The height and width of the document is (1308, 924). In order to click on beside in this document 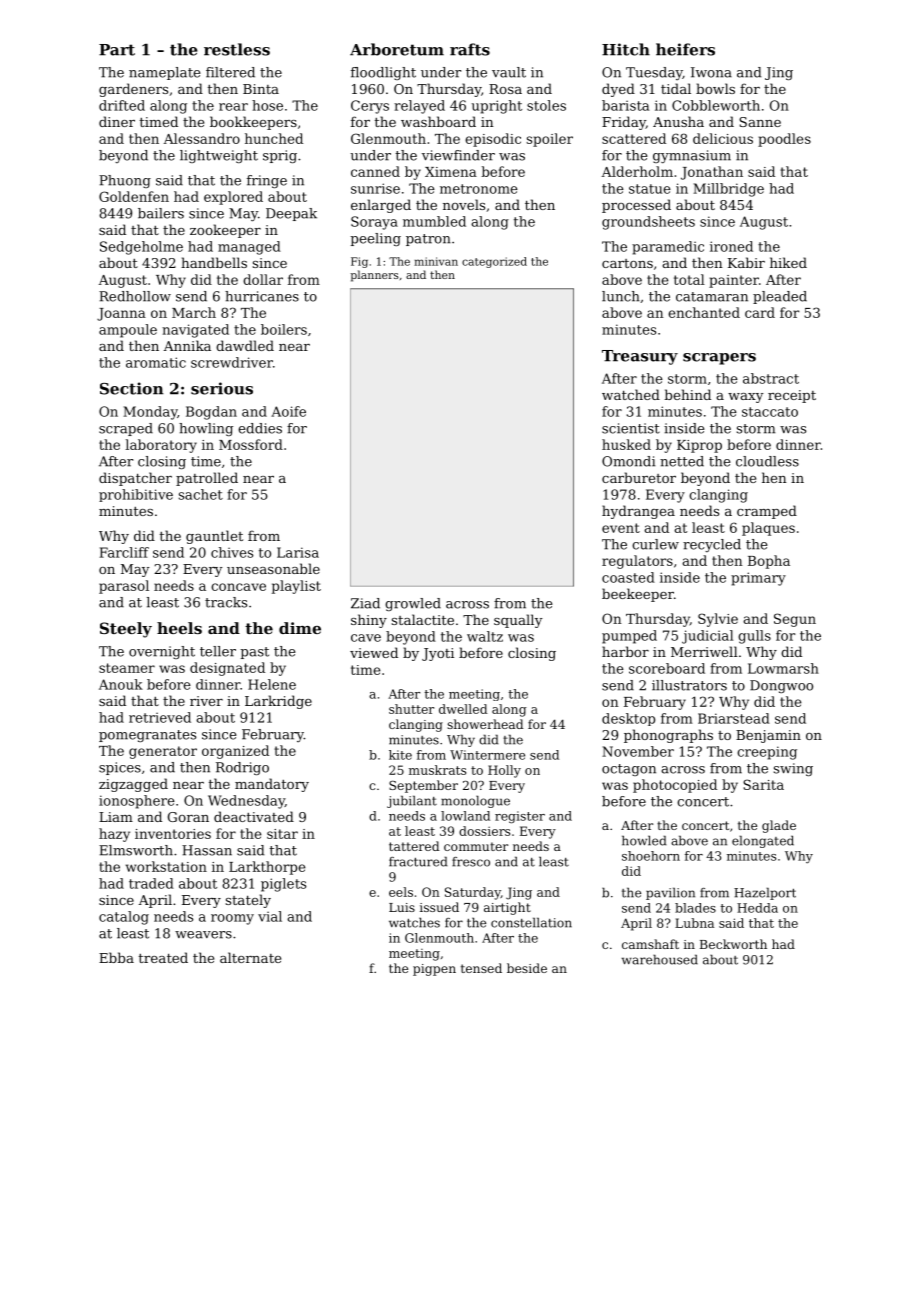, I will do `click(527, 968)`.
